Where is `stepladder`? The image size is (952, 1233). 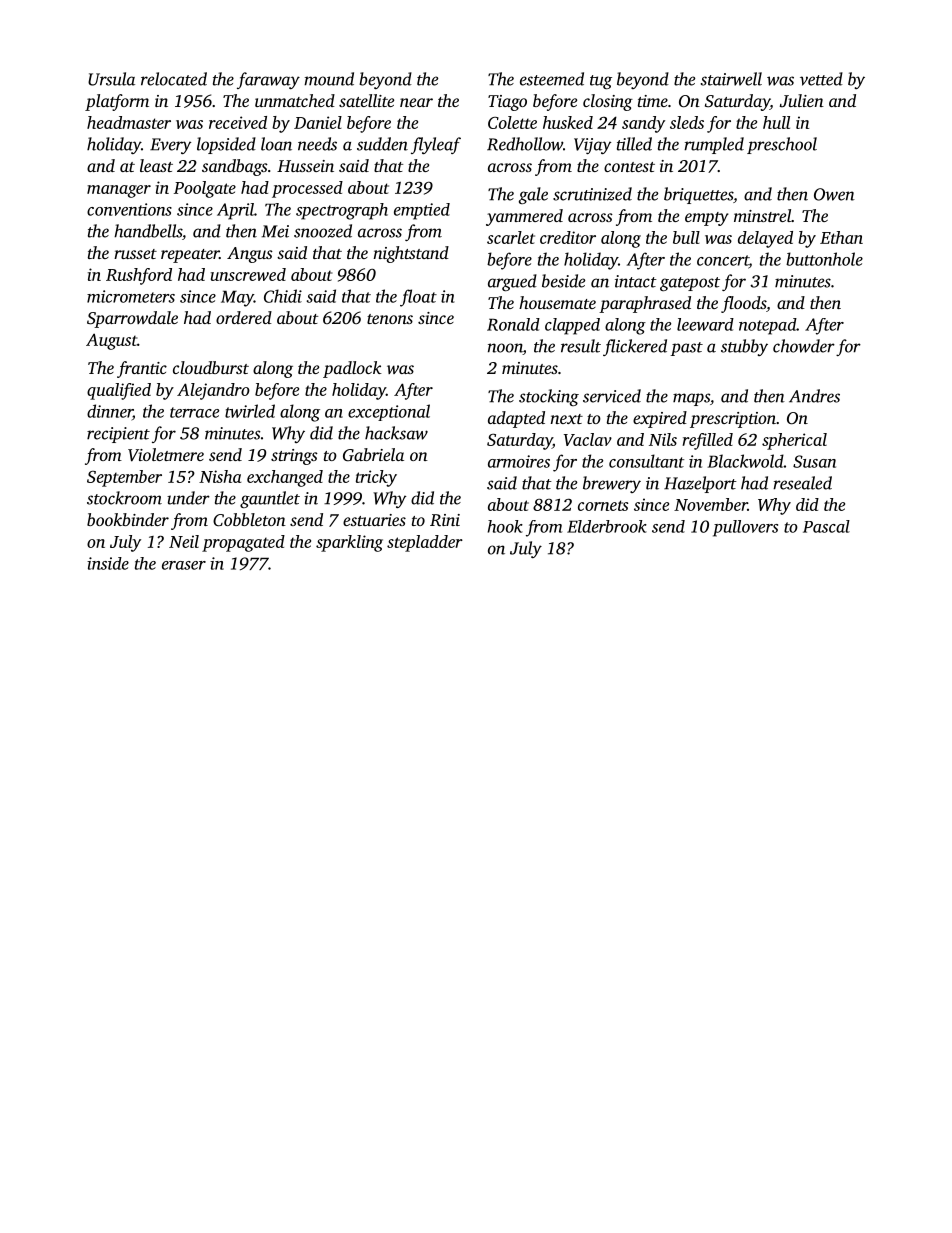
stepladder is located at coordinates (425, 543).
